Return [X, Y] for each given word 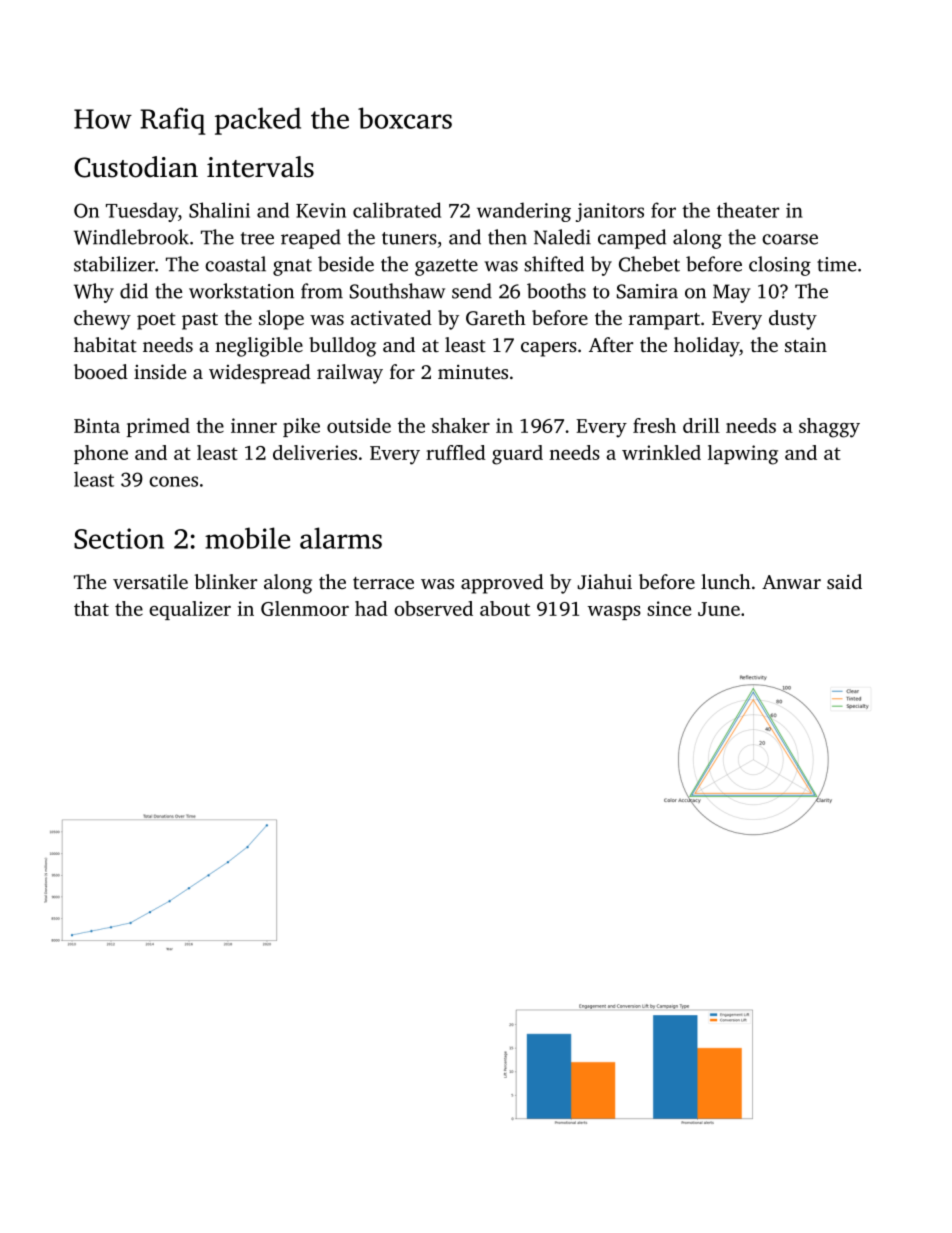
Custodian [136, 167]
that [91, 608]
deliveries [315, 452]
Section [119, 538]
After [611, 344]
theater [748, 210]
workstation [241, 291]
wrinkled [661, 452]
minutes [473, 372]
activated [391, 317]
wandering [524, 212]
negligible [259, 347]
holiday [707, 347]
